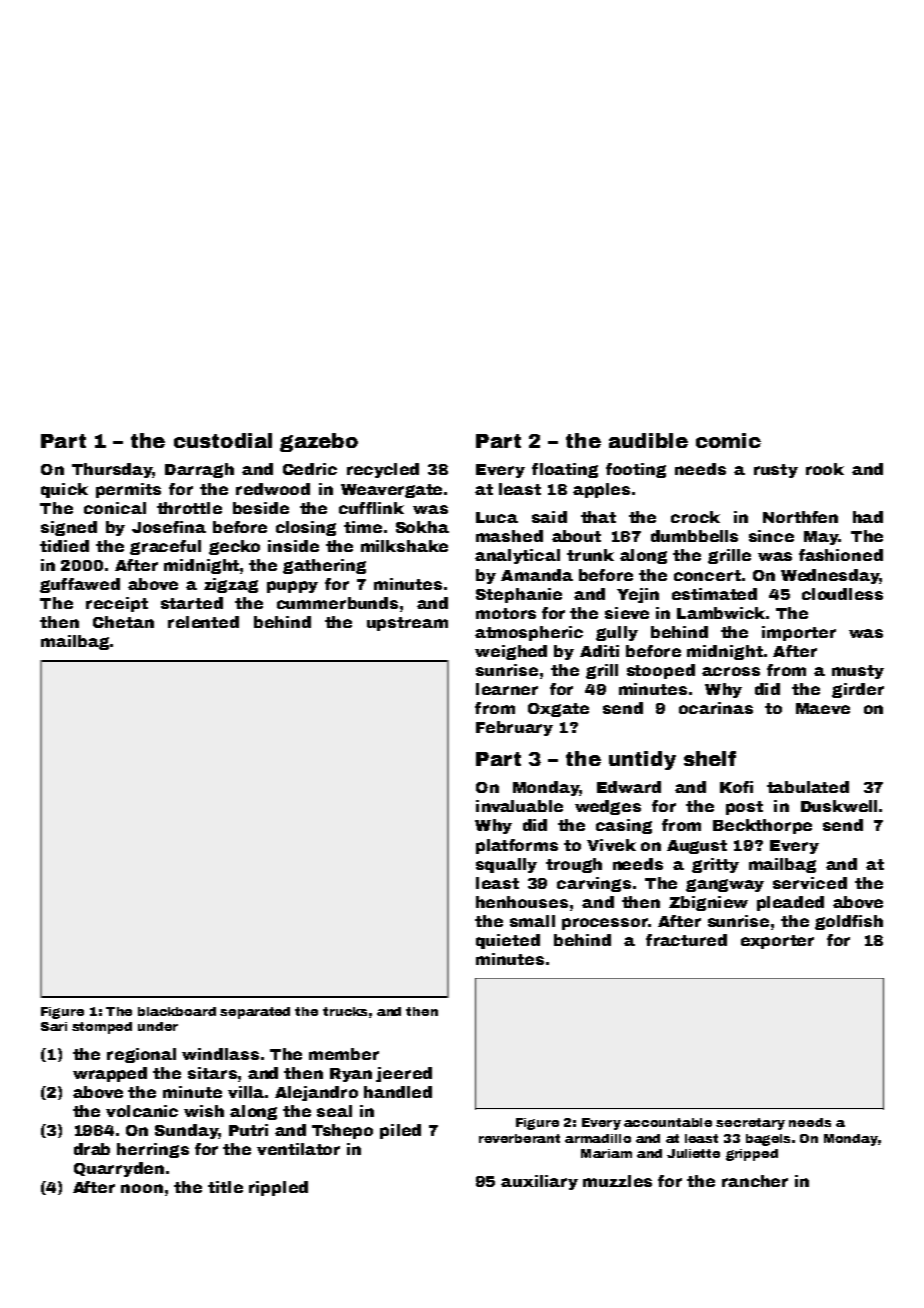 The height and width of the screenshot is (1308, 924). What do you see at coordinates (231, 585) in the screenshot?
I see `zigzag` at bounding box center [231, 585].
